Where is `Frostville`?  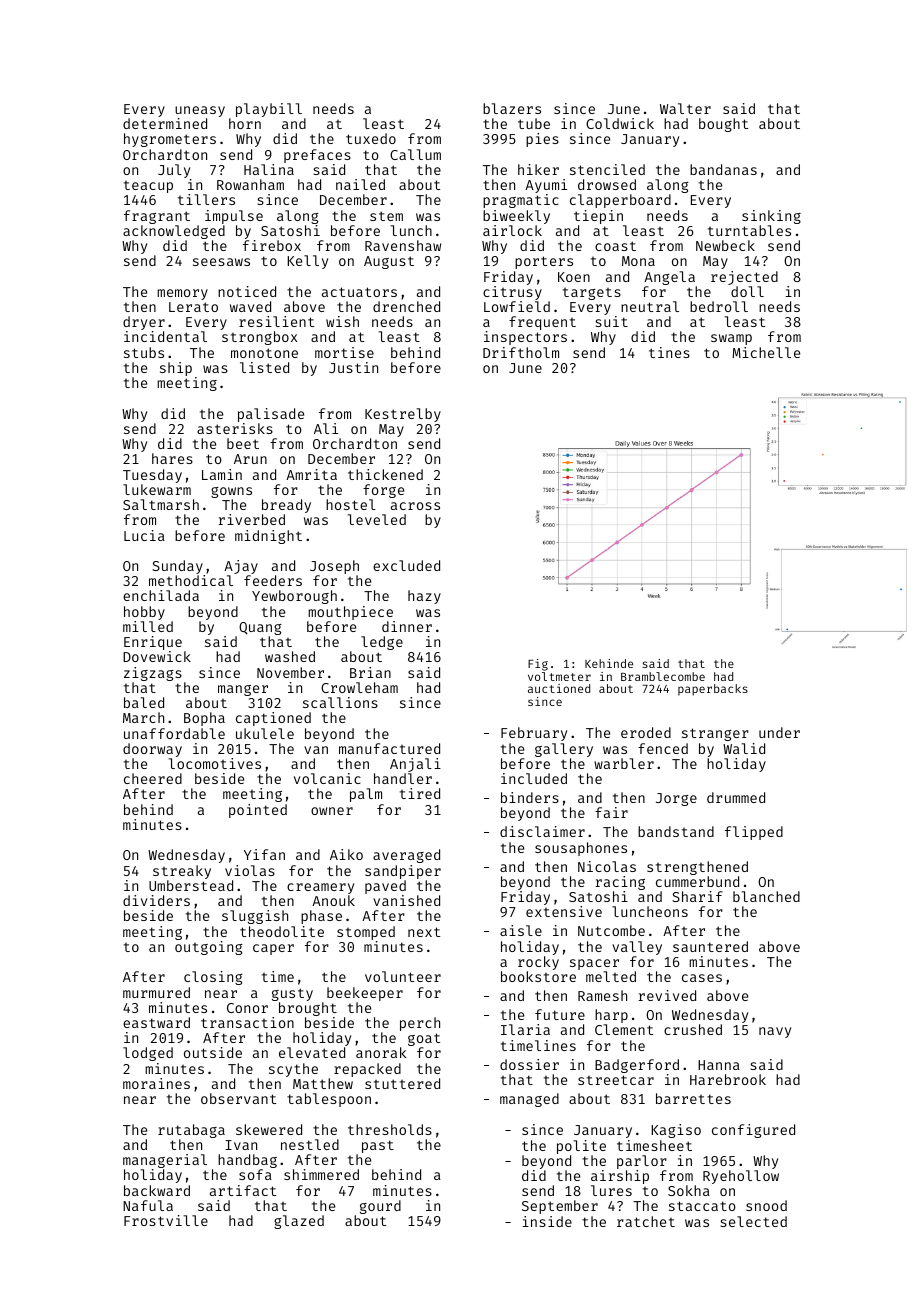 Frostville is located at coordinates (166, 1220).
